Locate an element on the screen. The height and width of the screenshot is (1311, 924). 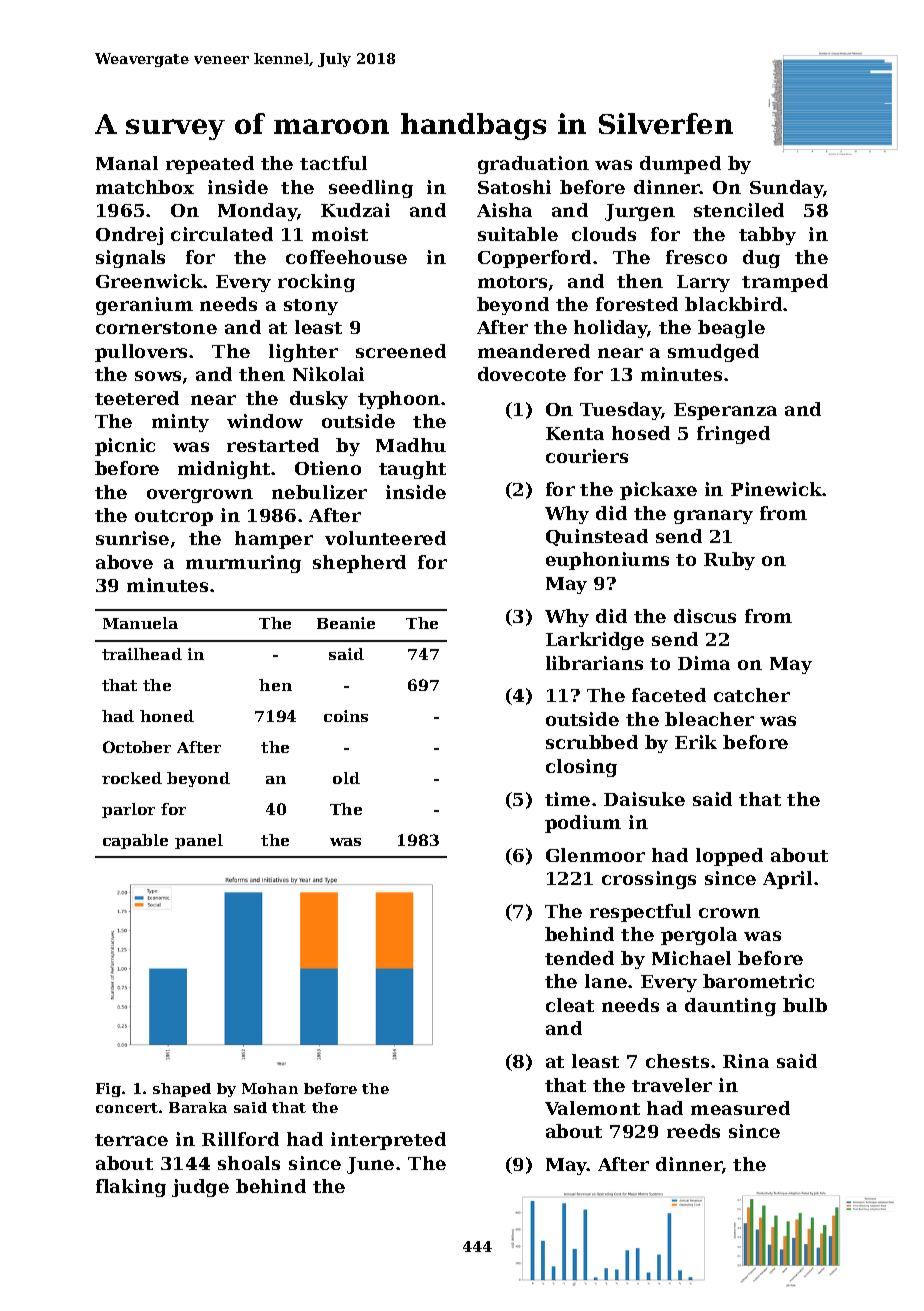
coins is located at coordinates (346, 716).
